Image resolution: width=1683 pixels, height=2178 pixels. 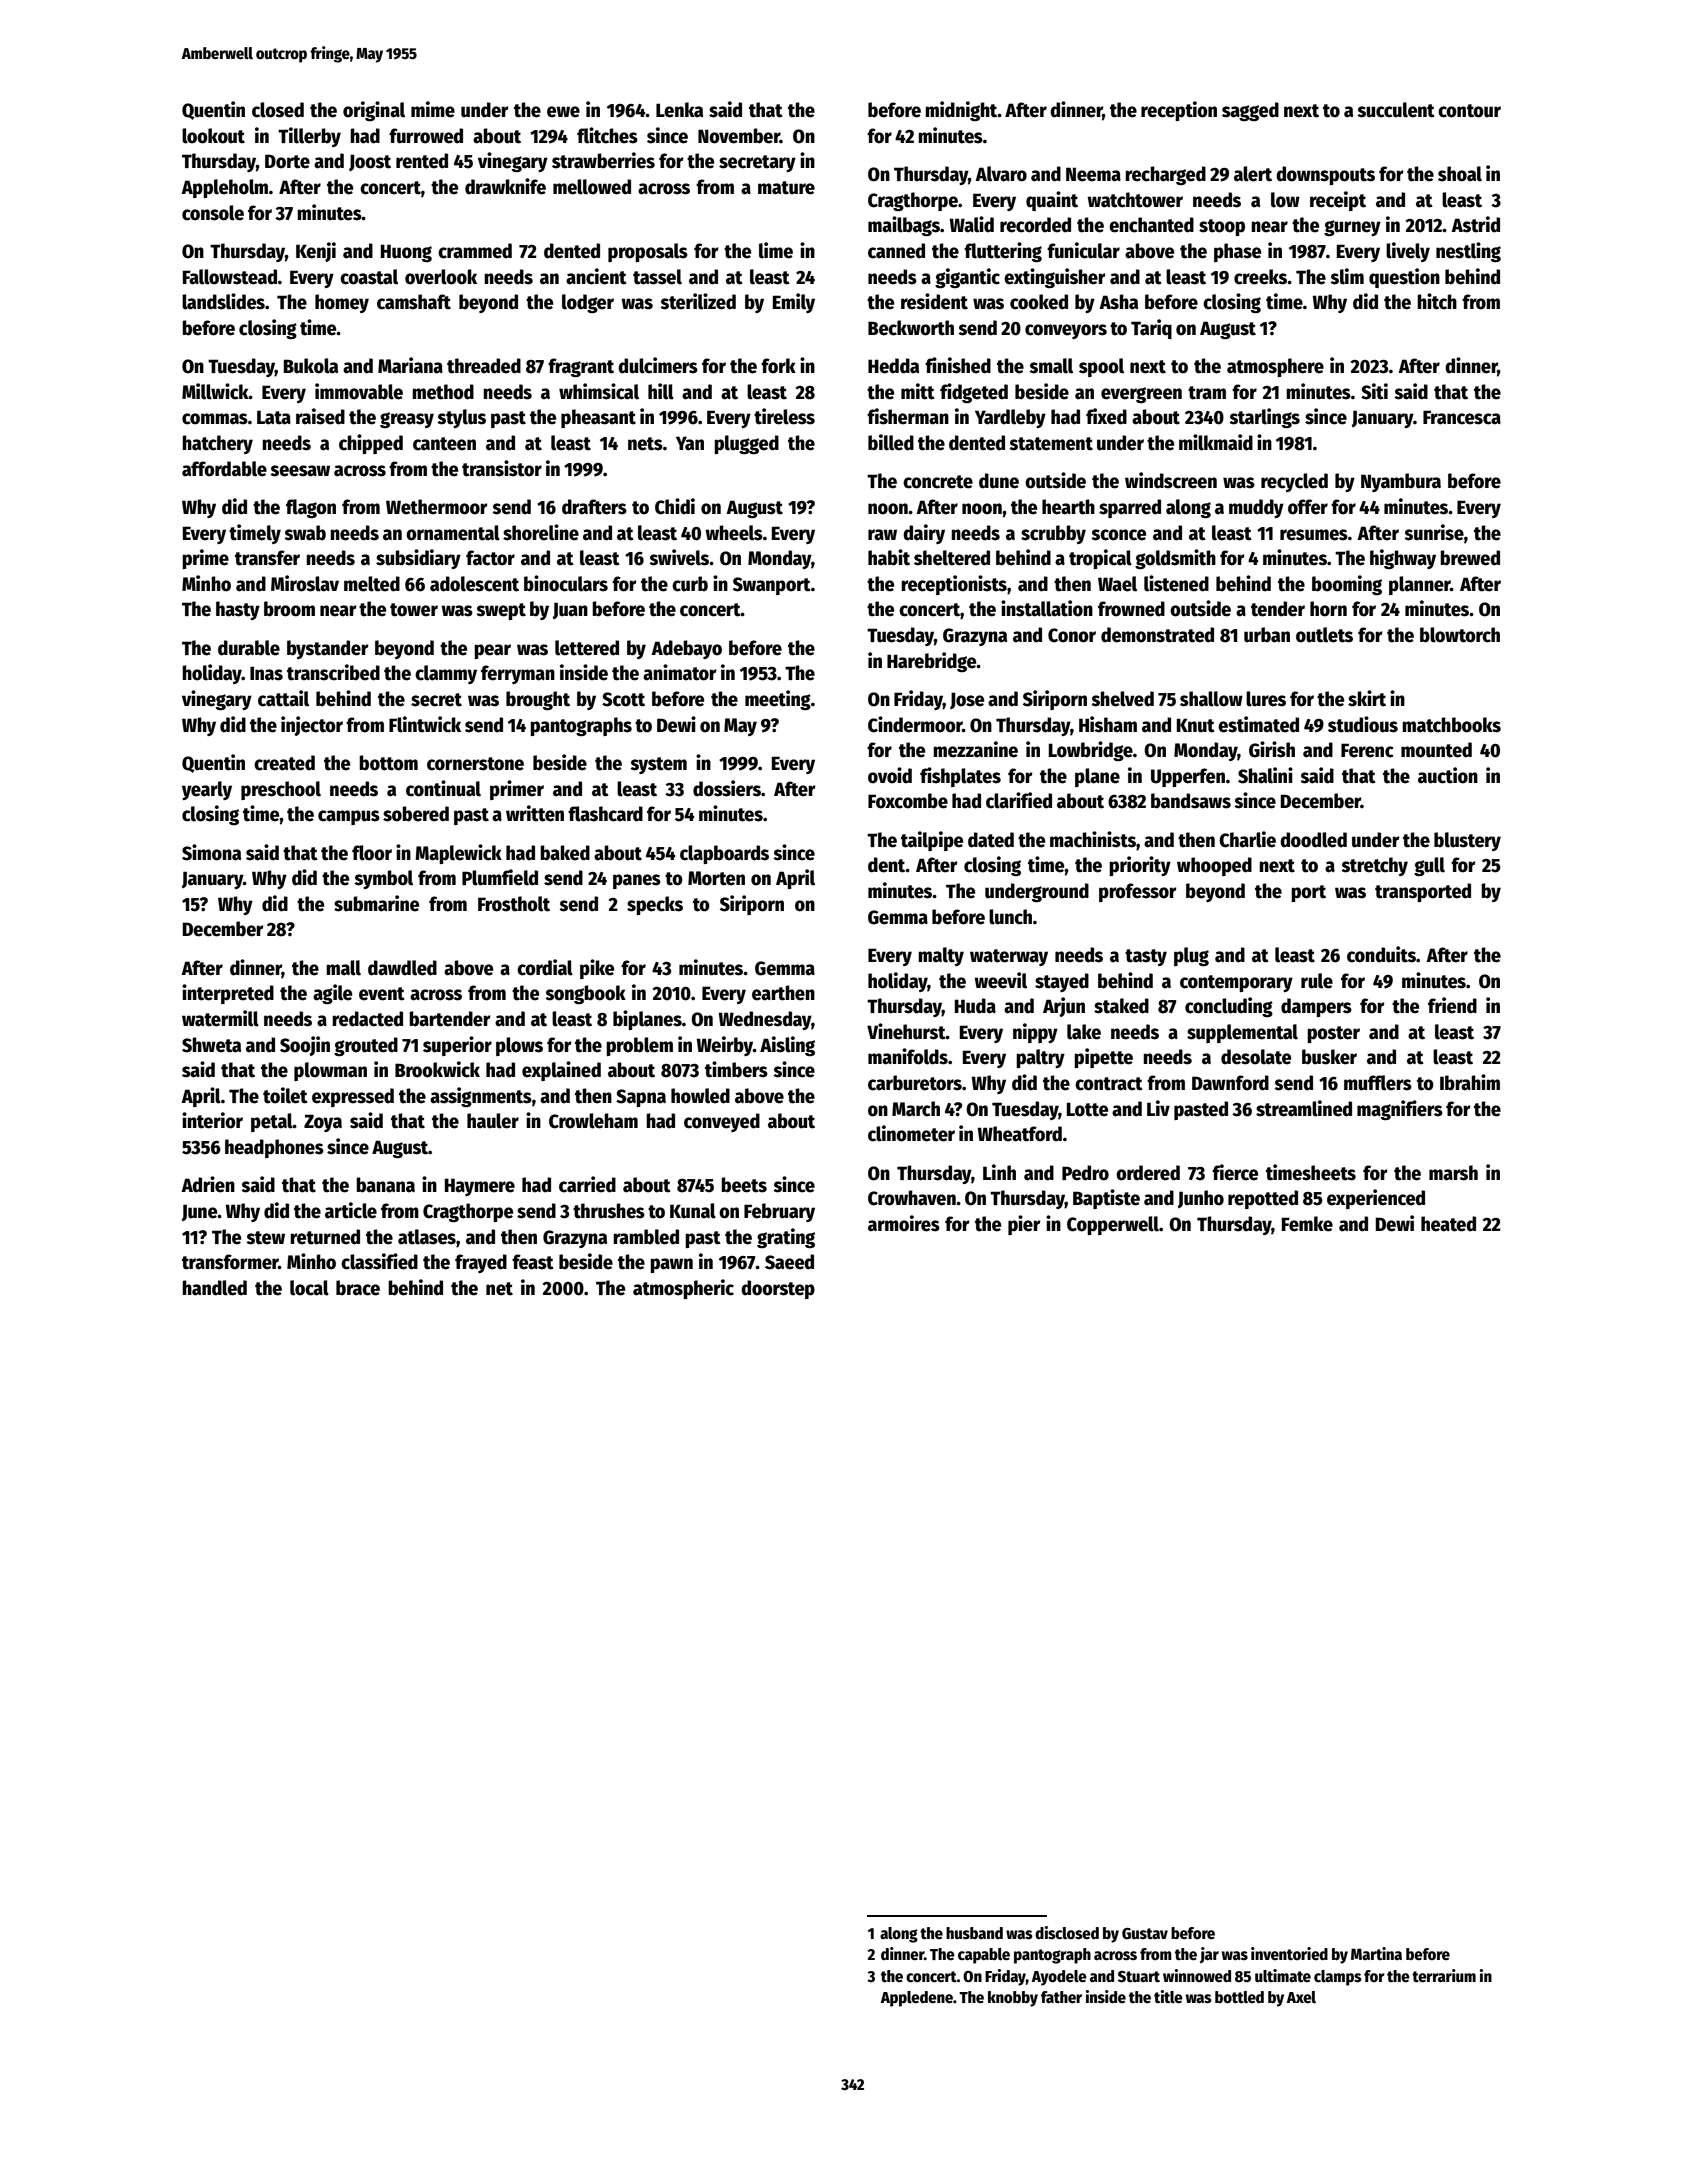 I want to click on Beckworth, so click(x=911, y=328).
